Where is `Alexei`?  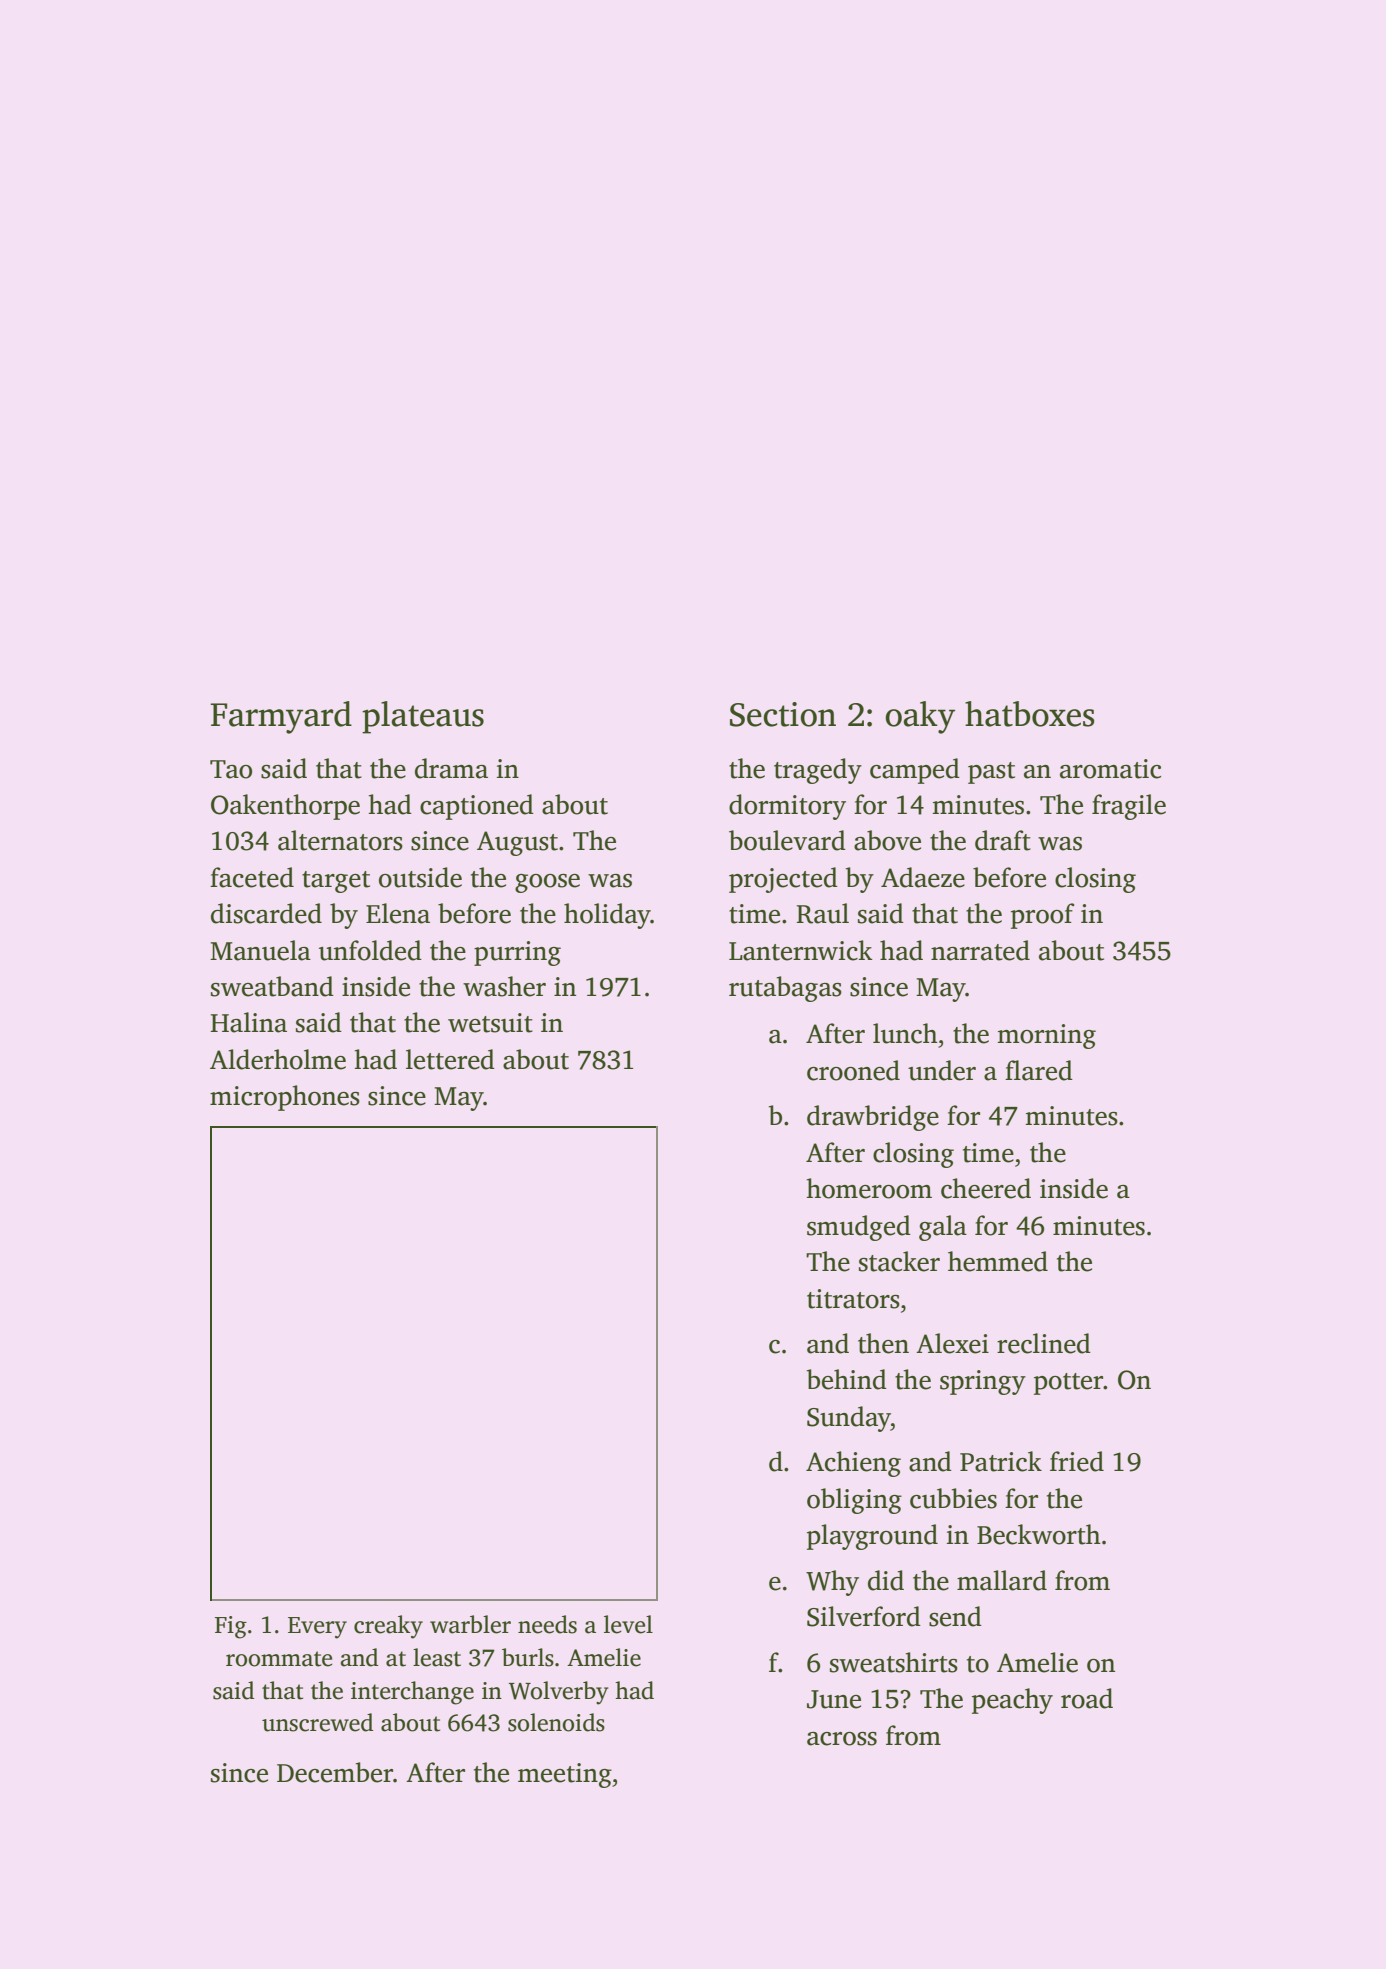
Alexei is located at coordinates (952, 1343).
